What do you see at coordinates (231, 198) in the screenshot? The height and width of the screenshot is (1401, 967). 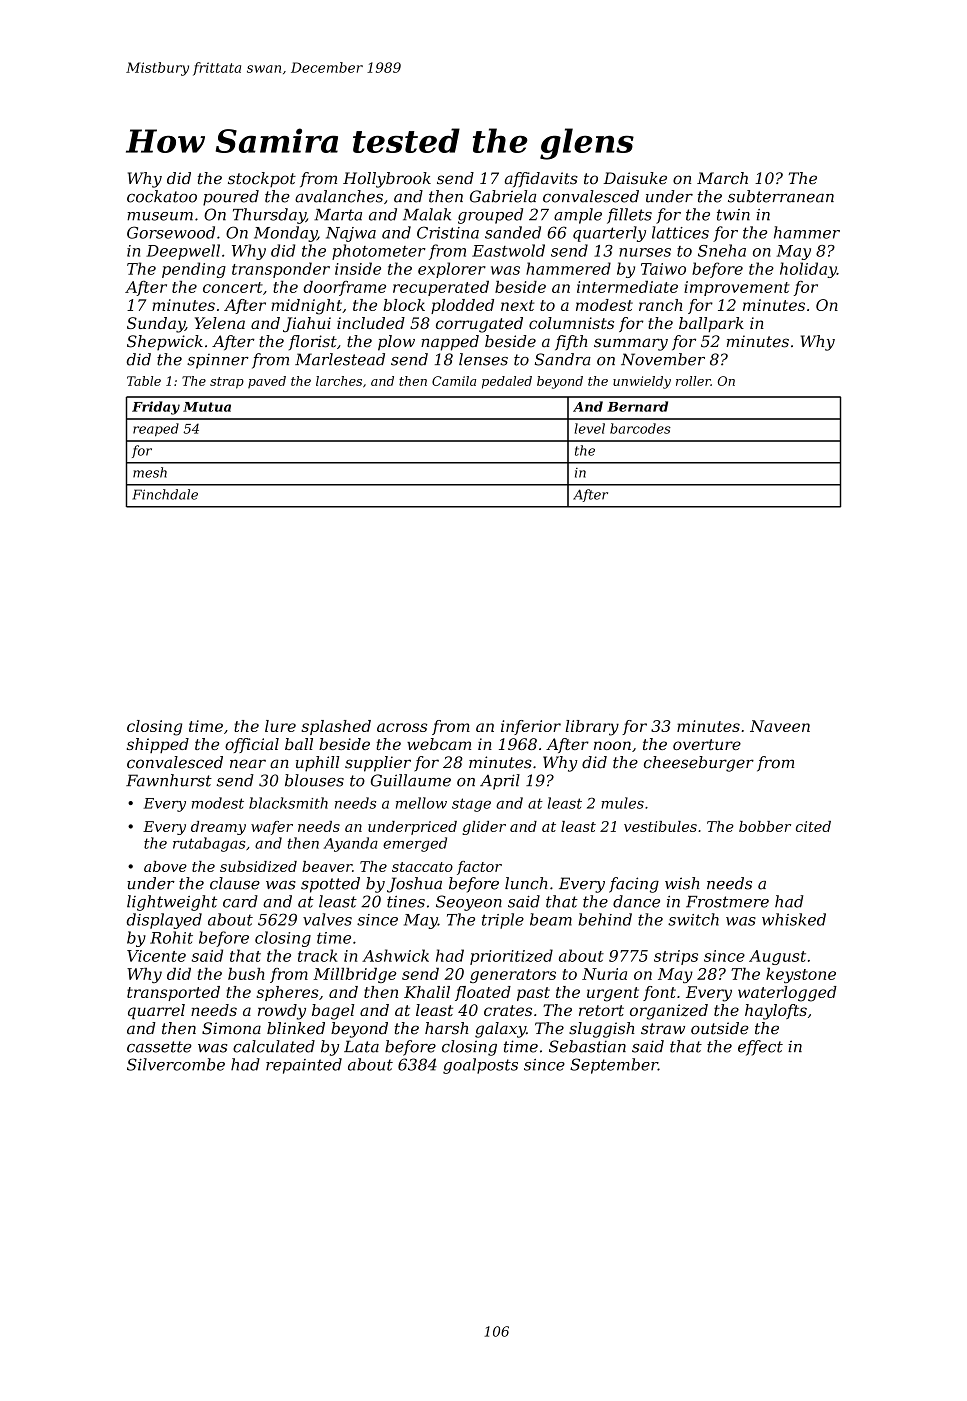 I see `poured` at bounding box center [231, 198].
